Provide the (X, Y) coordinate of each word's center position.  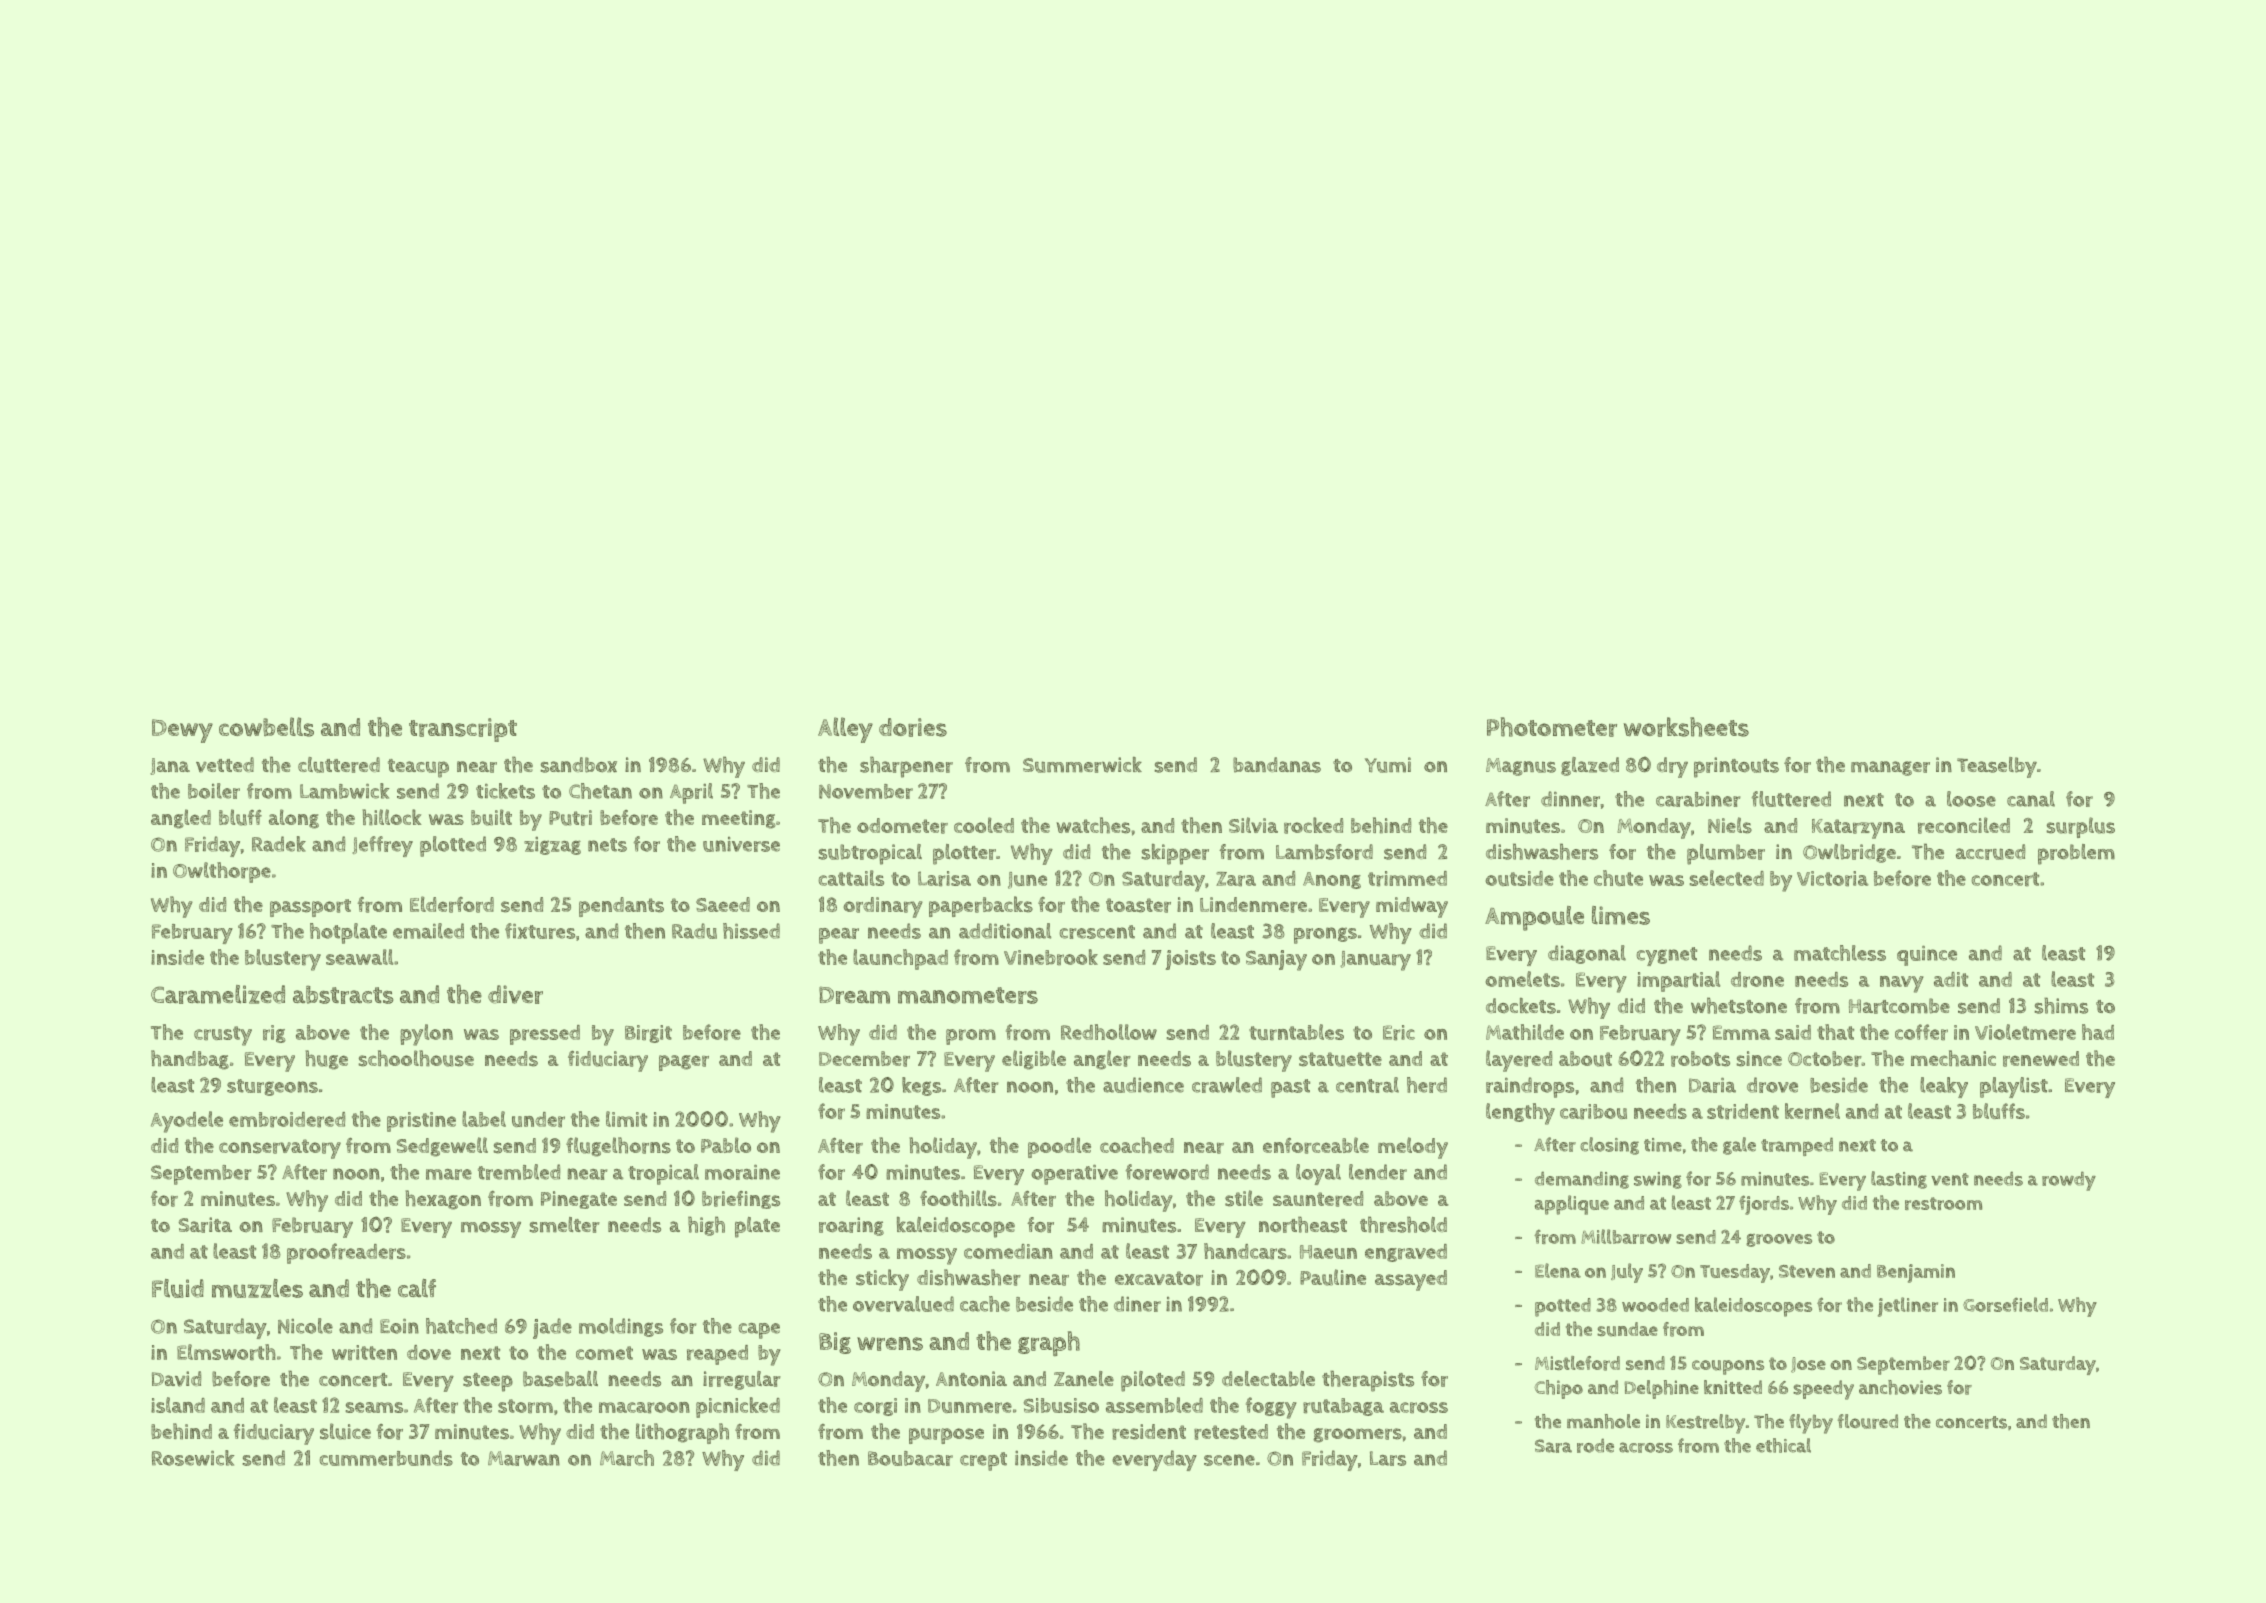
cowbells (266, 727)
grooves (1779, 1240)
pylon (426, 1035)
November (866, 791)
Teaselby (1997, 767)
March (627, 1458)
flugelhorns (618, 1147)
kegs (921, 1086)
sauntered (1318, 1199)
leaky (1944, 1087)
